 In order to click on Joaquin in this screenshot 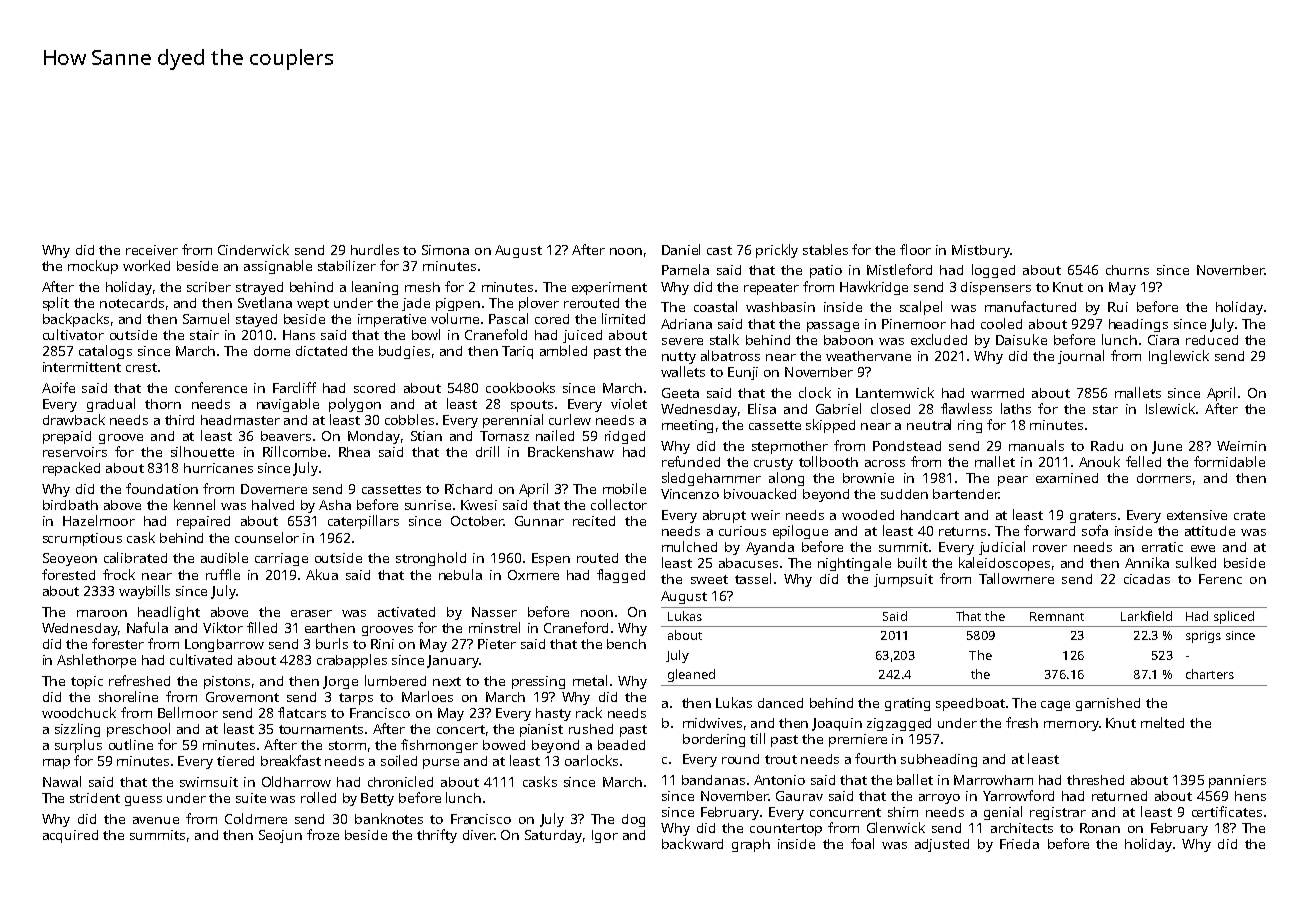, I will do `click(837, 724)`.
